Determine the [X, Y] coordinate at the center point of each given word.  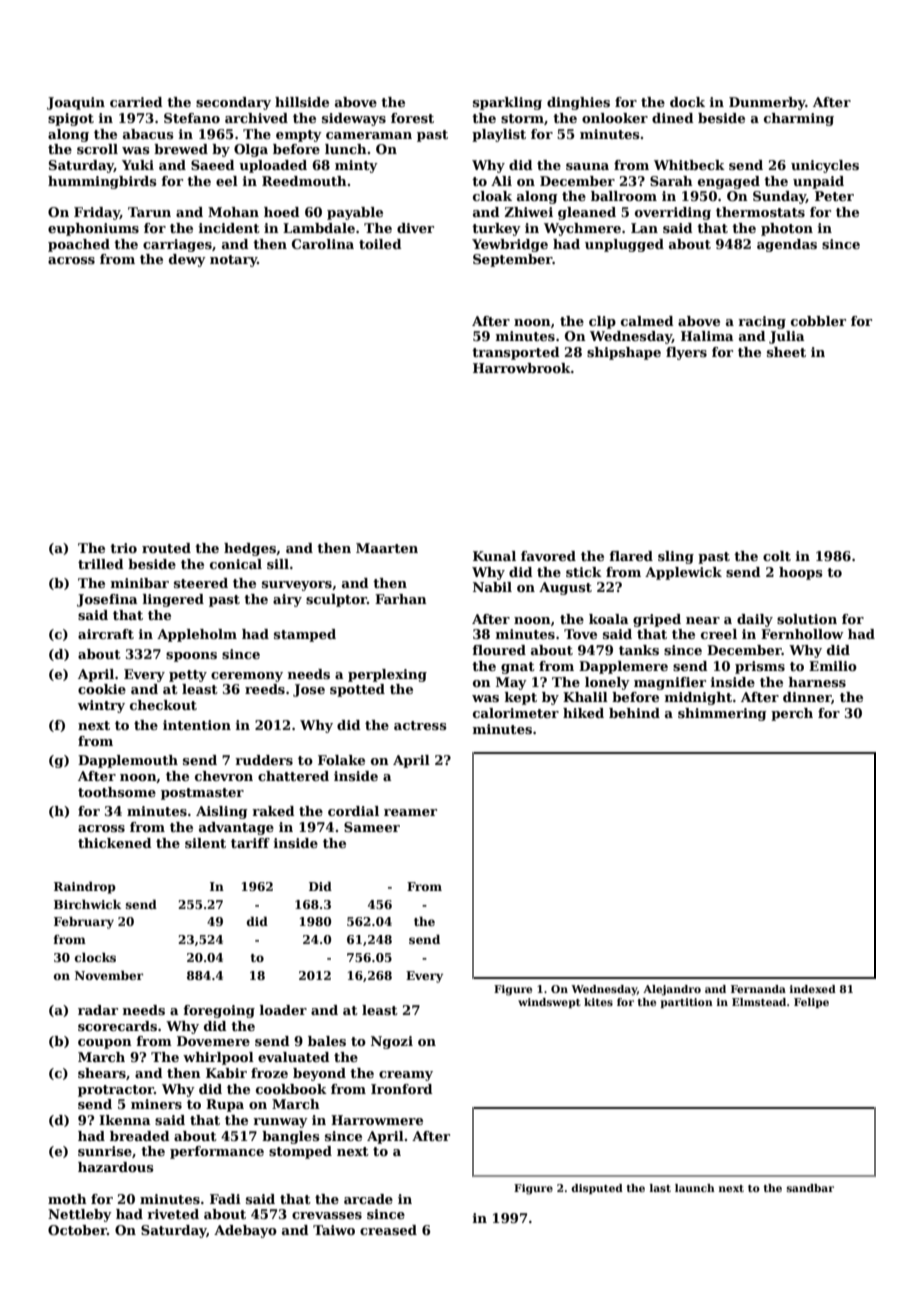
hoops [801, 573]
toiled [380, 244]
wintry [101, 706]
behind [634, 713]
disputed [597, 1189]
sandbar [810, 1188]
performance [217, 1152]
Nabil [492, 587]
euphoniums [93, 229]
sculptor [336, 600]
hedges [250, 549]
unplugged [624, 245]
